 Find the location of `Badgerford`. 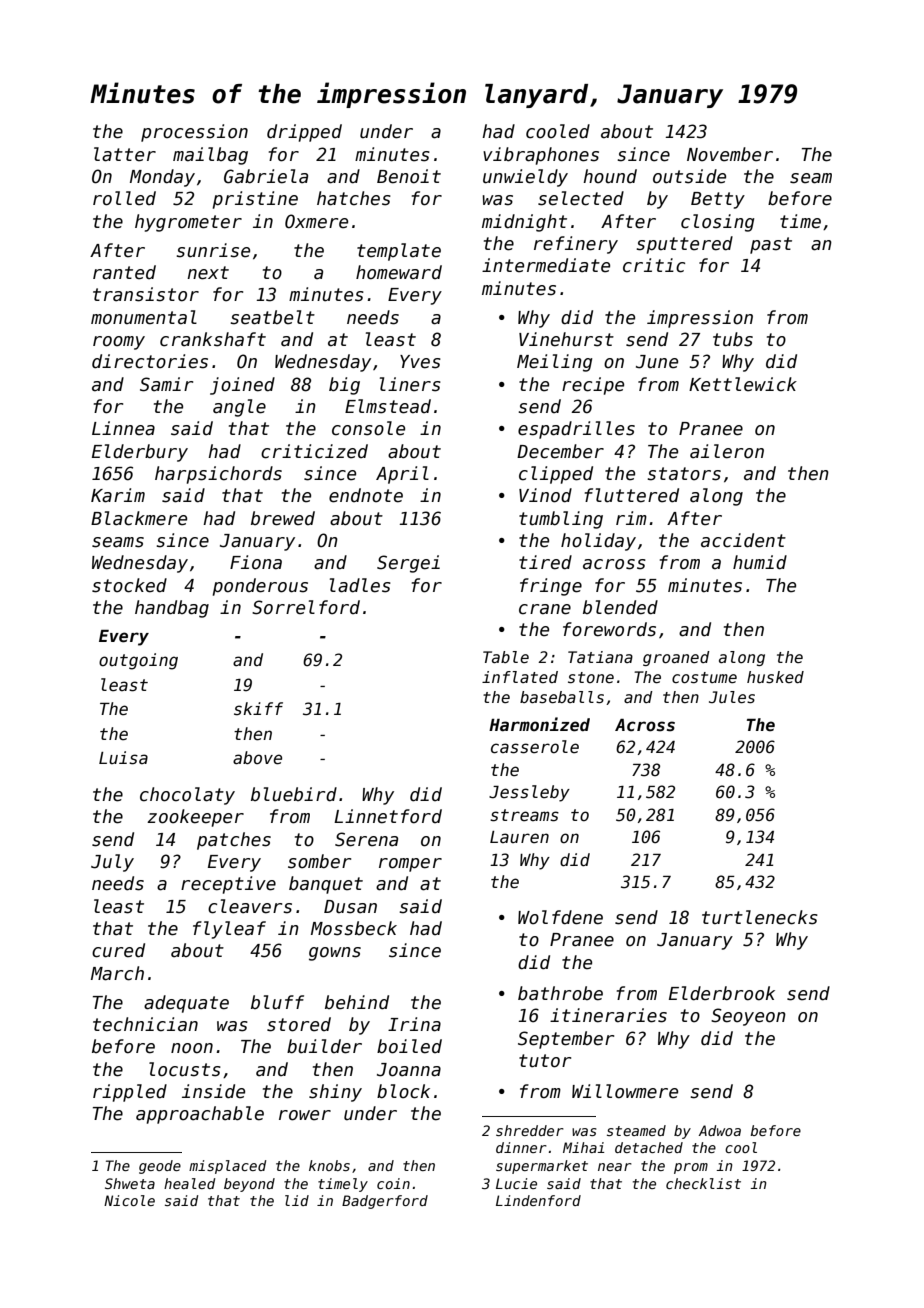

Badgerford is located at coordinates (385, 1202).
